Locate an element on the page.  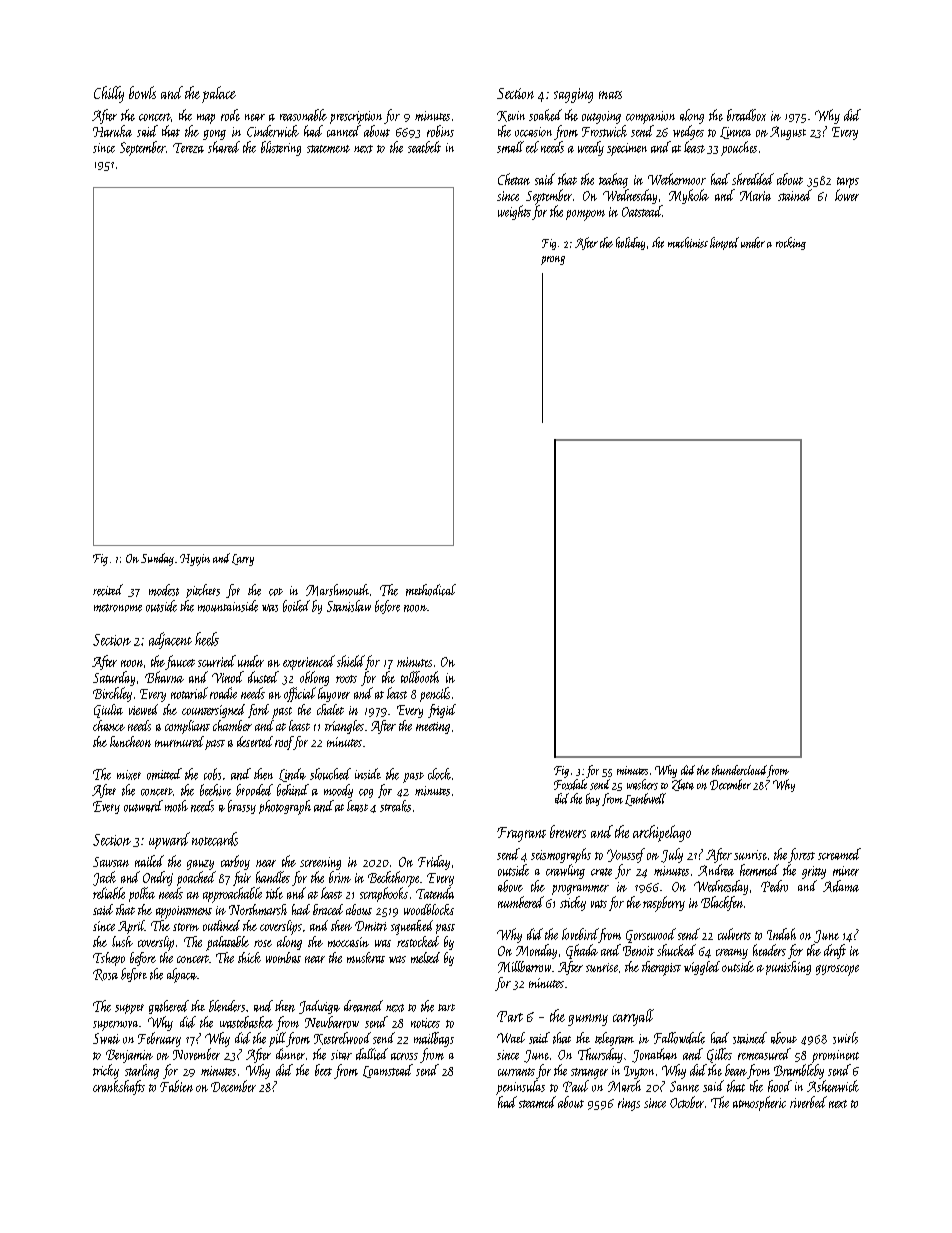
washers is located at coordinates (642, 784).
